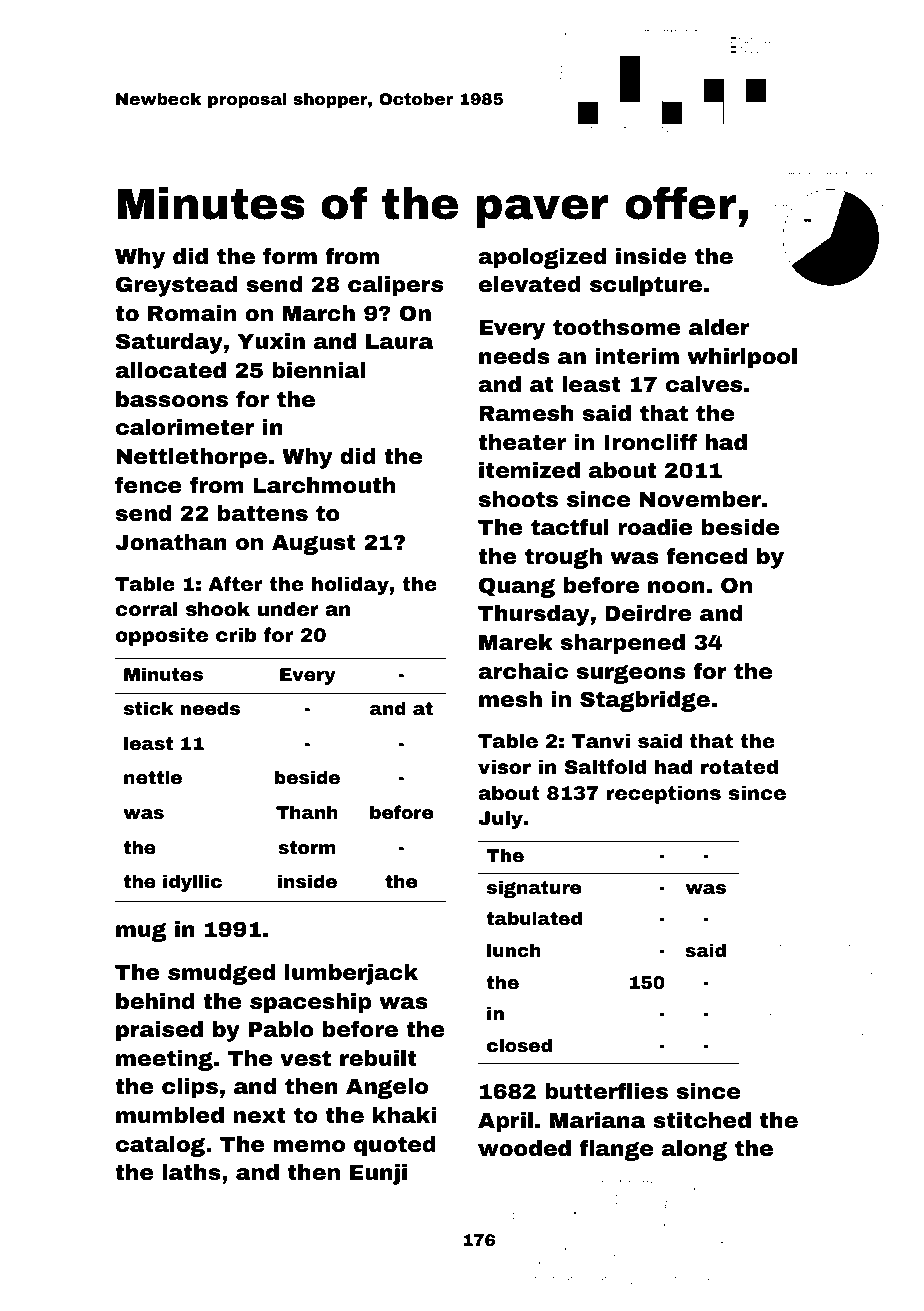 The height and width of the page is (1311, 924). I want to click on catalog, so click(160, 1146).
